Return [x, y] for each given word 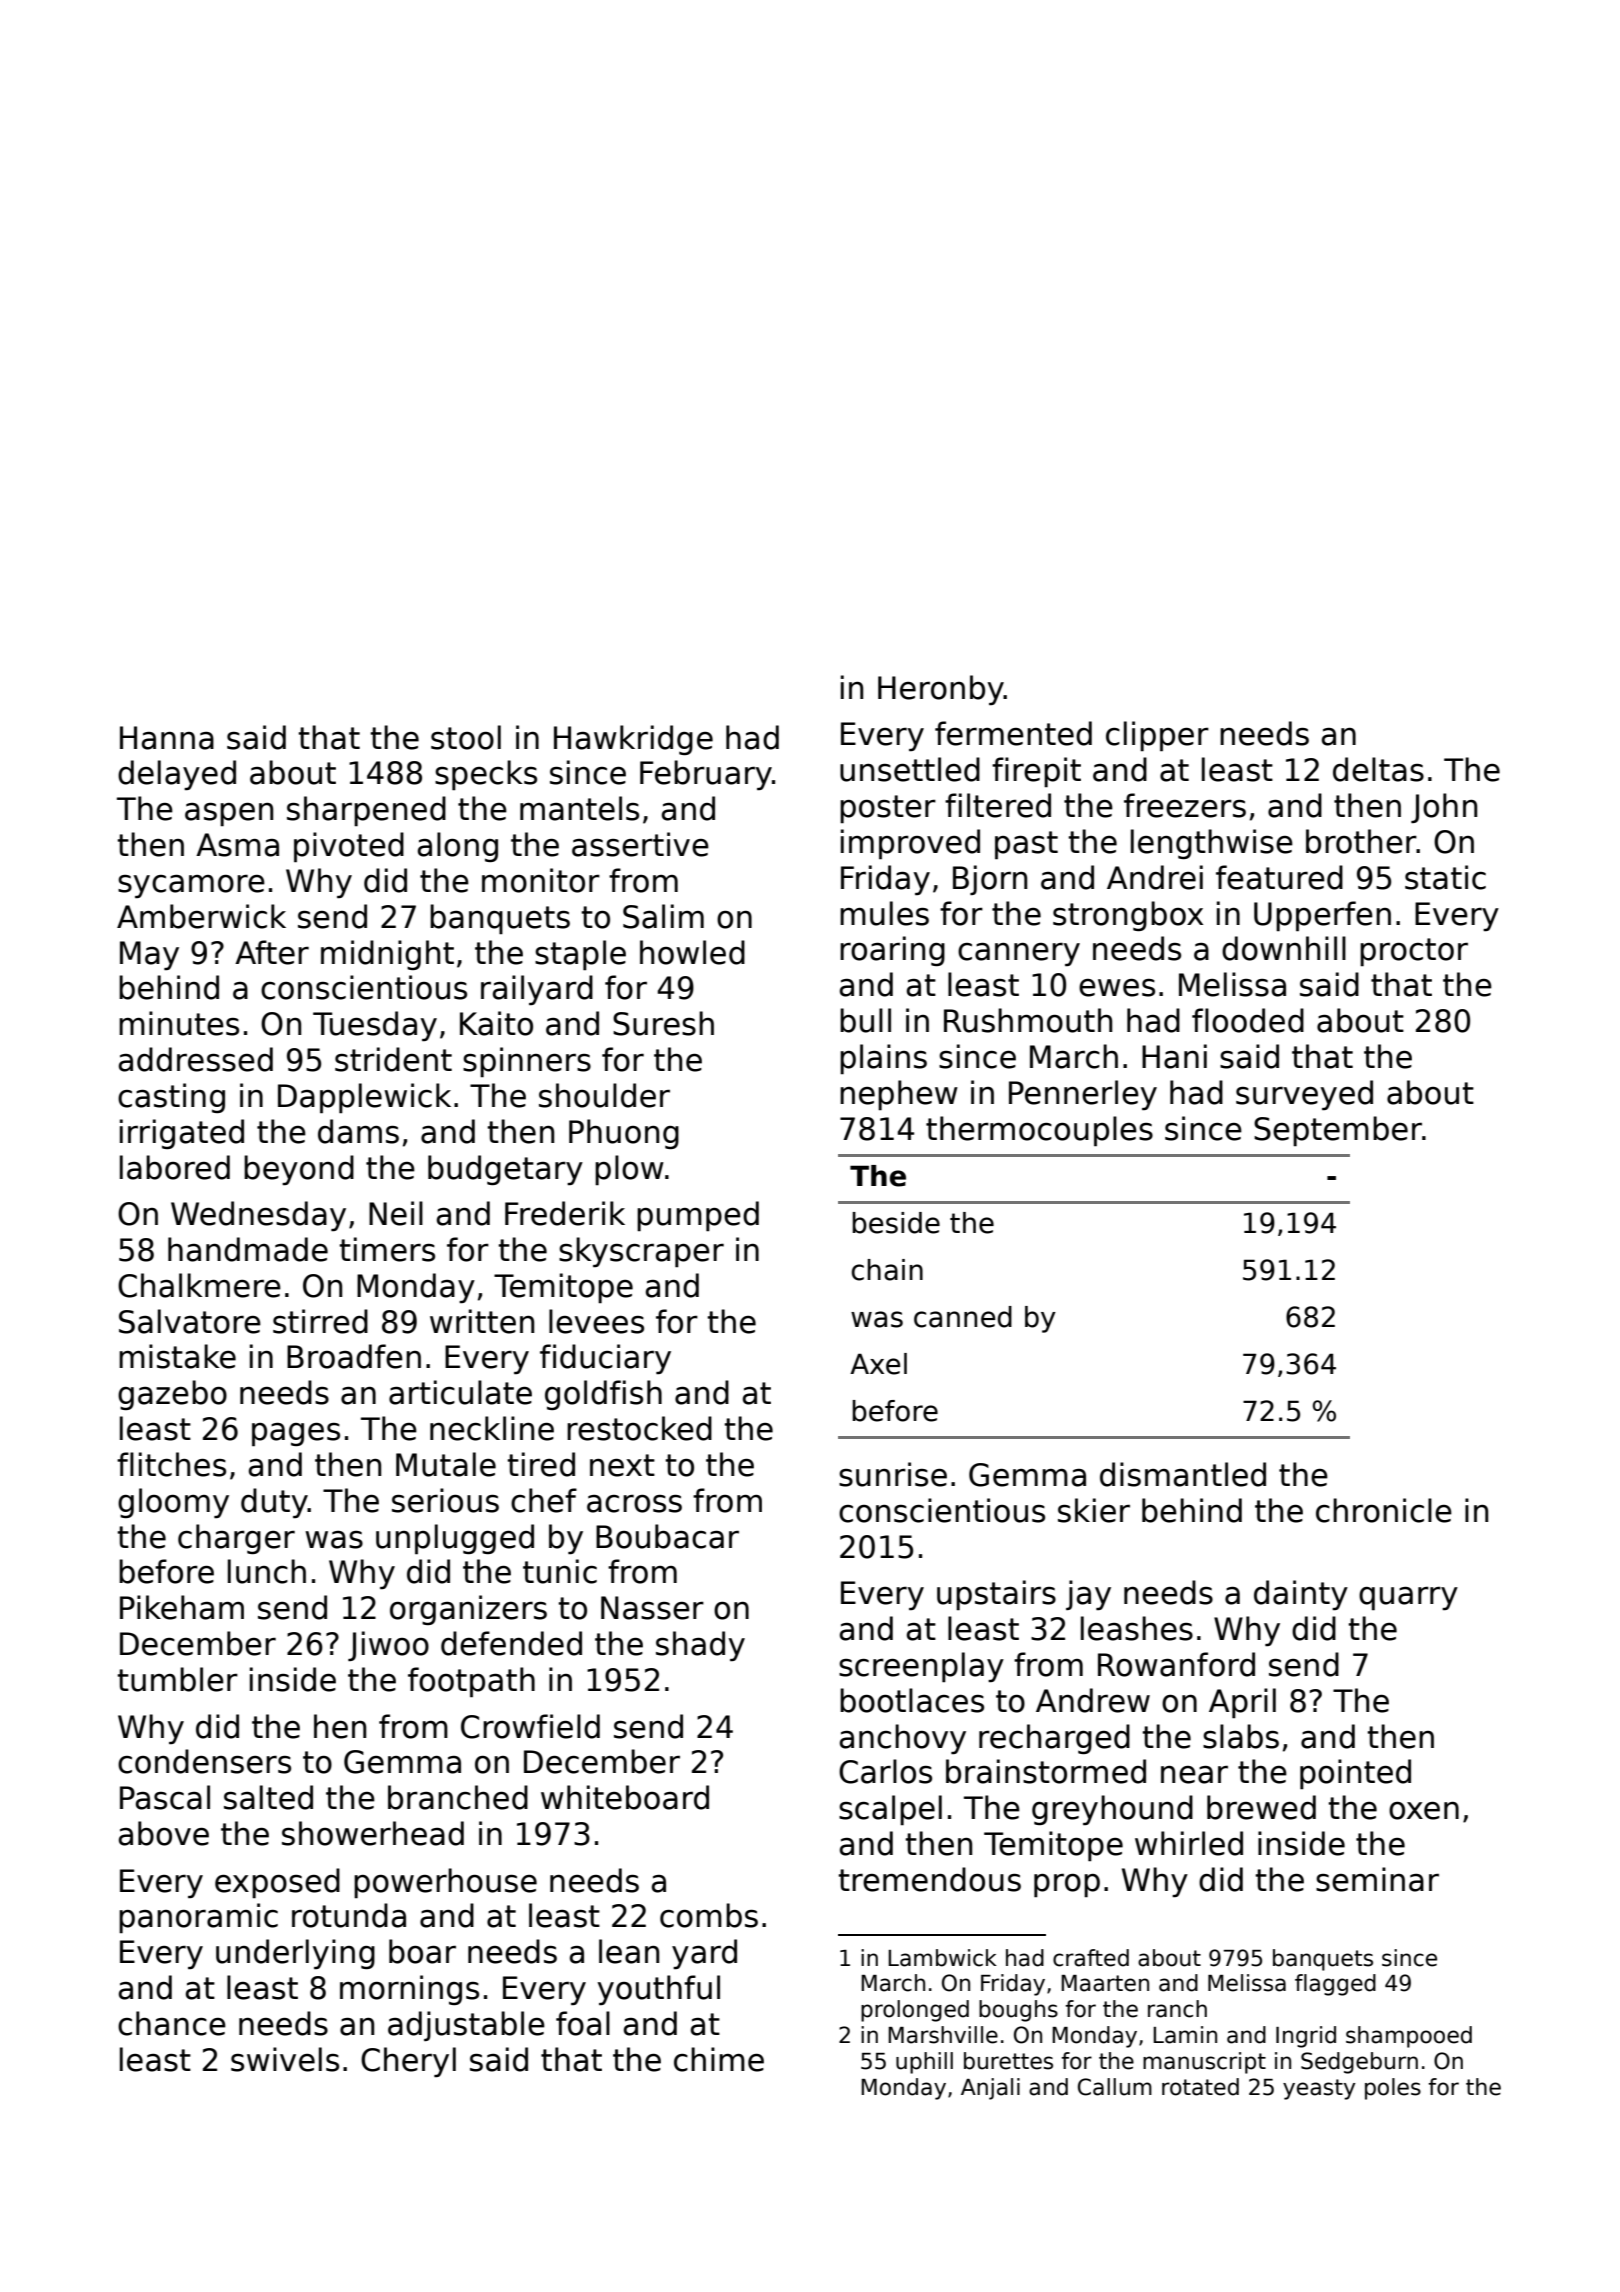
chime [719, 2059]
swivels [285, 2059]
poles [1393, 2089]
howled [692, 952]
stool [466, 737]
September [1338, 1131]
